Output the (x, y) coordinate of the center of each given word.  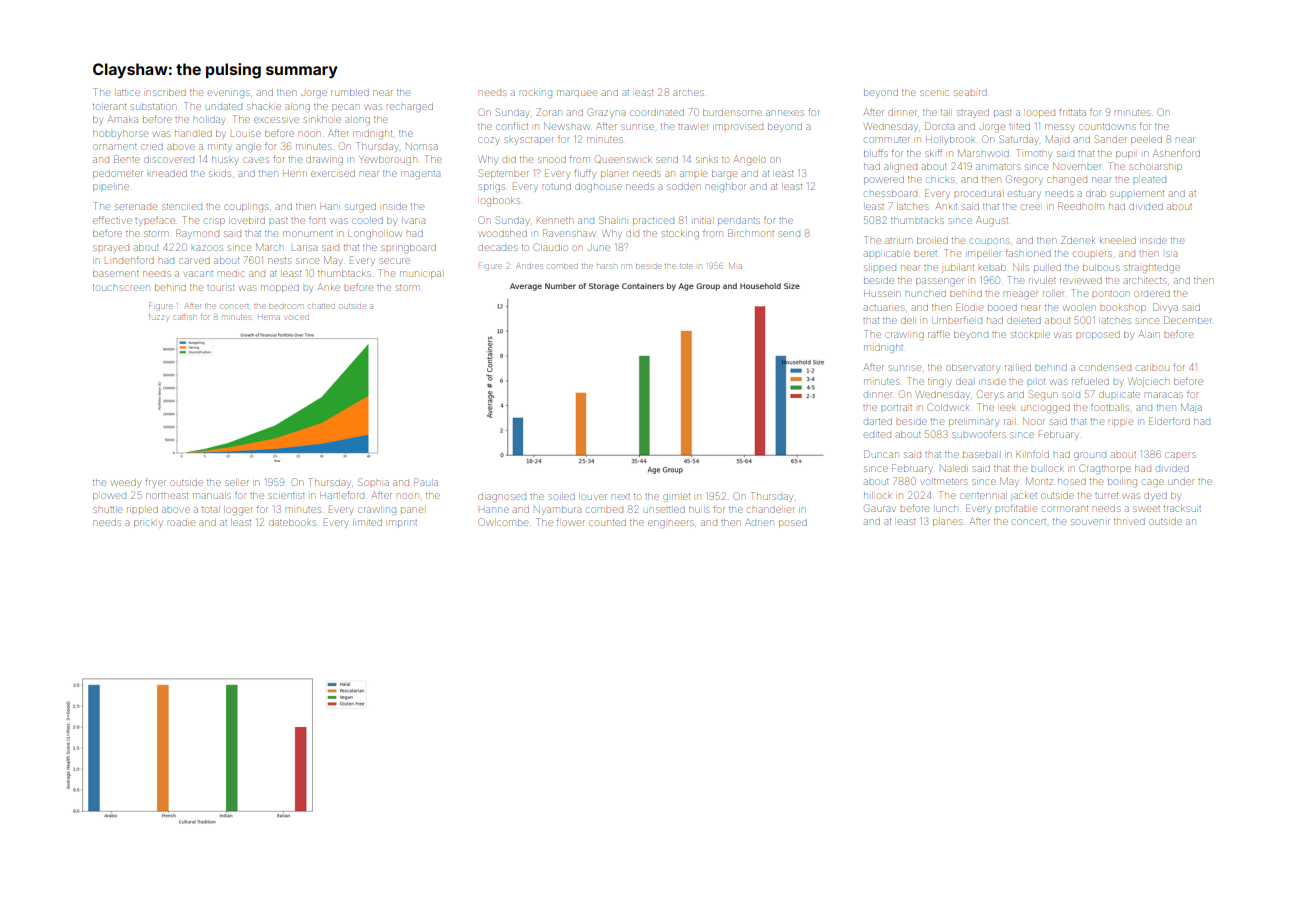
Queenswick (623, 159)
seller (237, 482)
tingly (939, 383)
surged (360, 208)
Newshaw (566, 126)
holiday (209, 121)
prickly (148, 524)
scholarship (1156, 167)
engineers (670, 524)
